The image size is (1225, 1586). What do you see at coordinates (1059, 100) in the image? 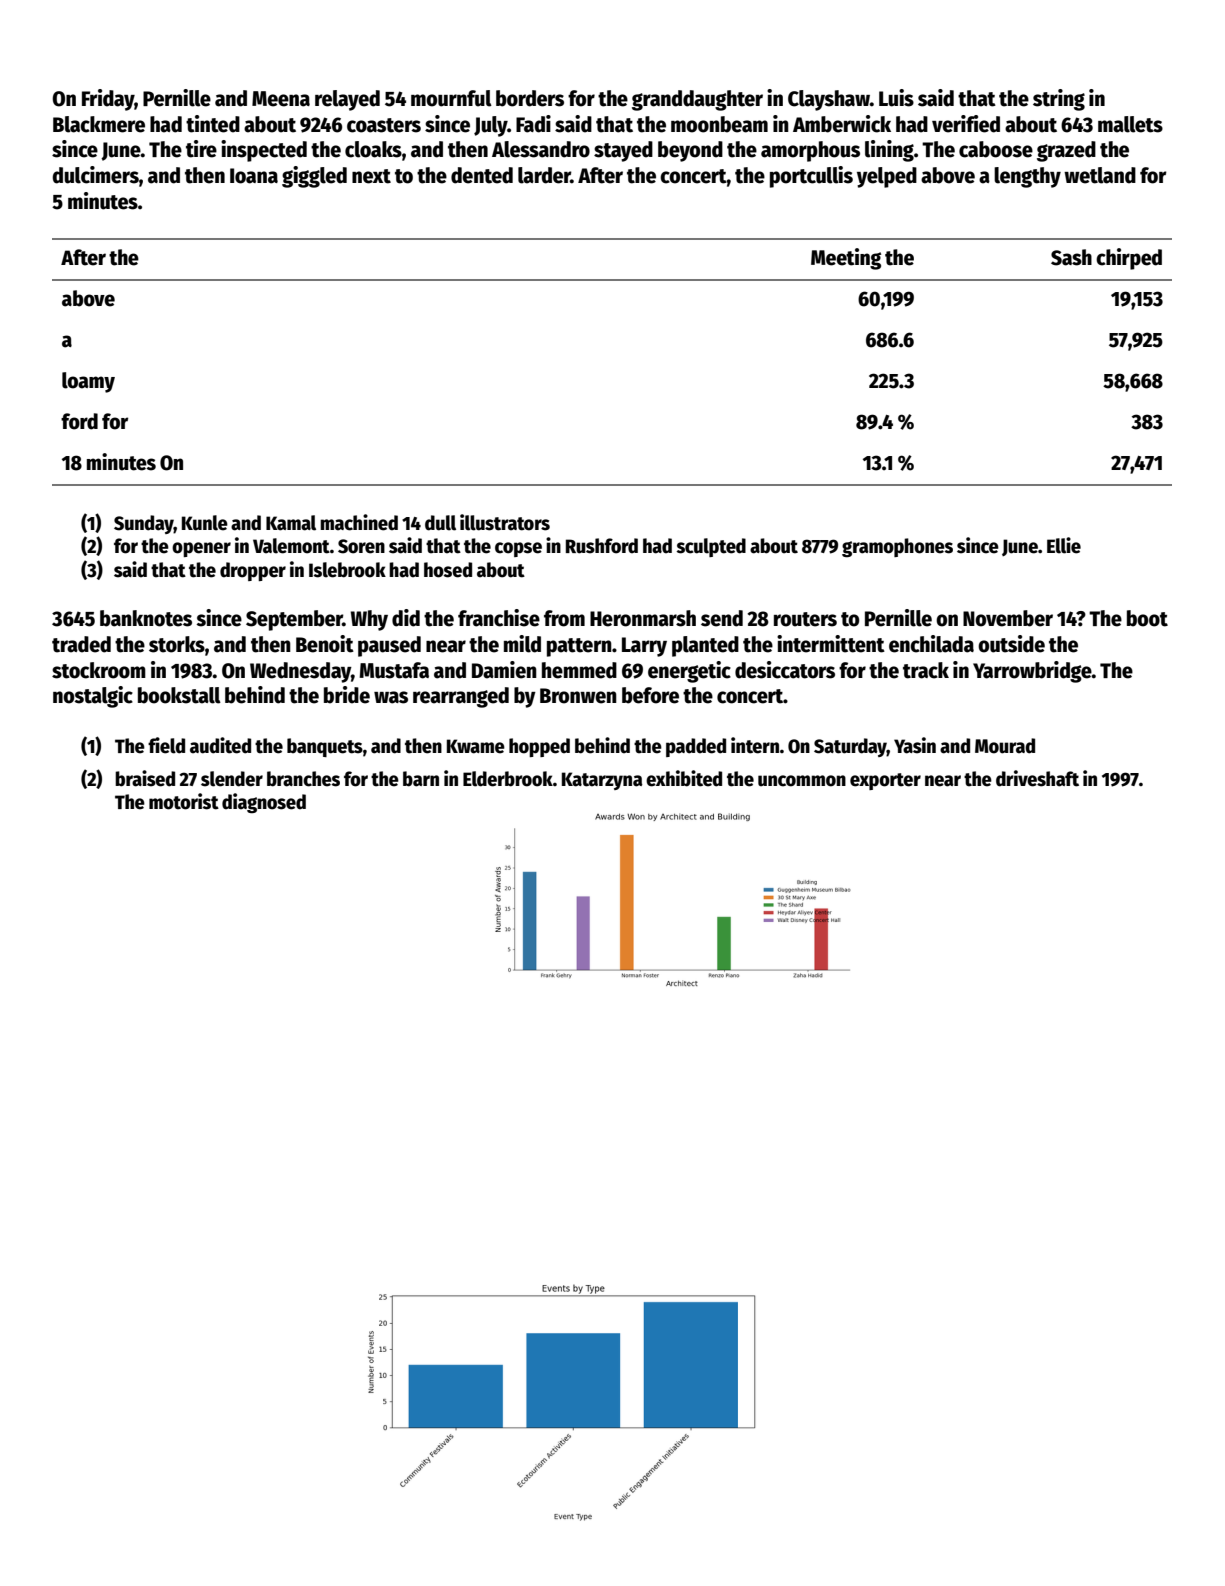
I see `string` at bounding box center [1059, 100].
